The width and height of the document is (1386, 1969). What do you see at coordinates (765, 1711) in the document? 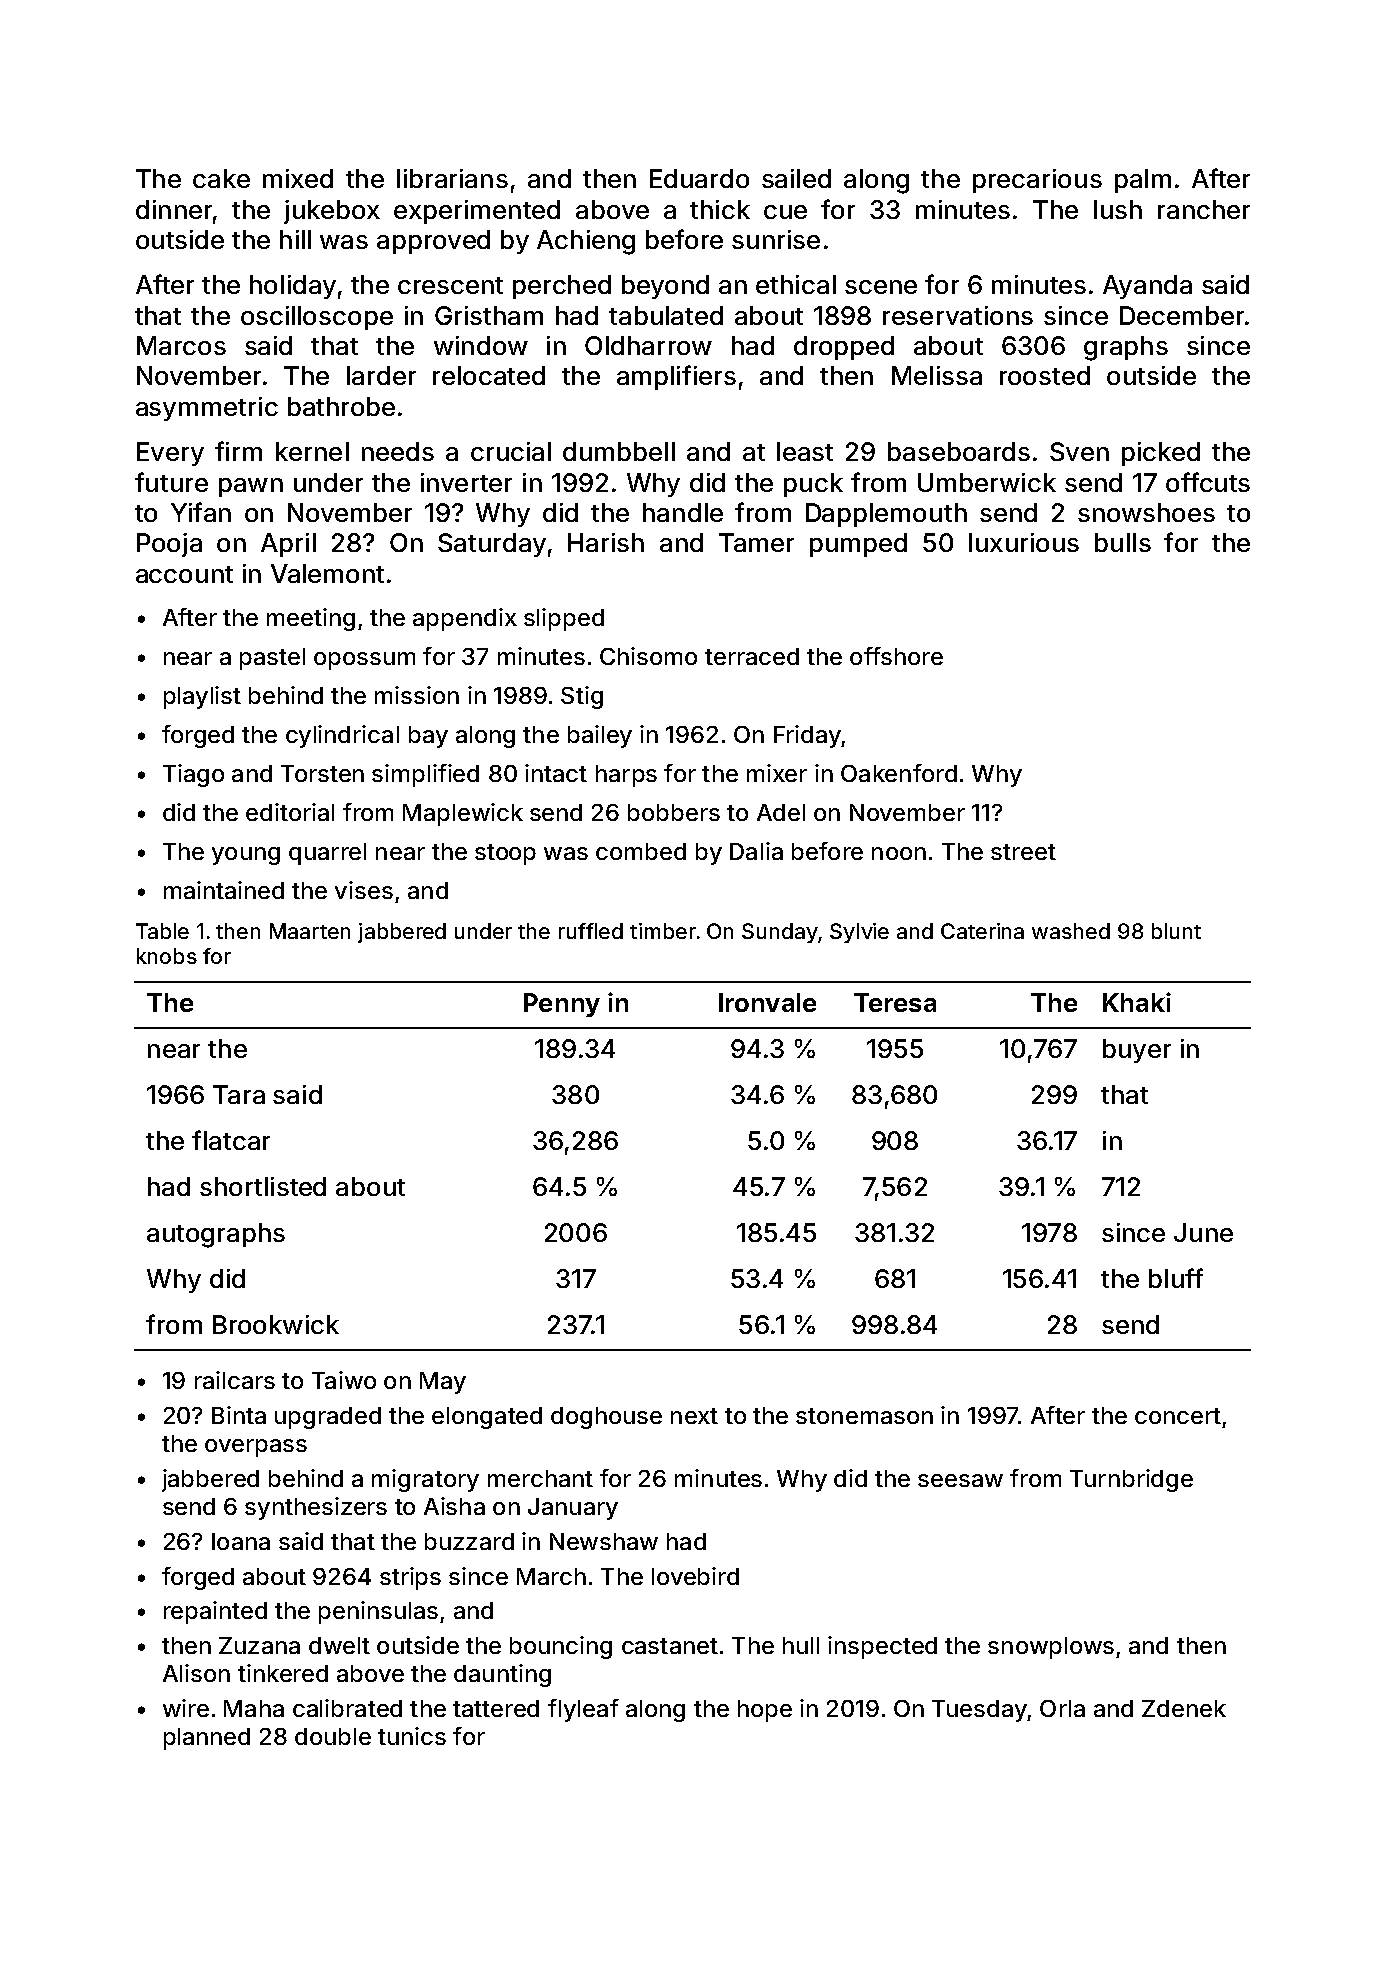
I see `hope` at bounding box center [765, 1711].
